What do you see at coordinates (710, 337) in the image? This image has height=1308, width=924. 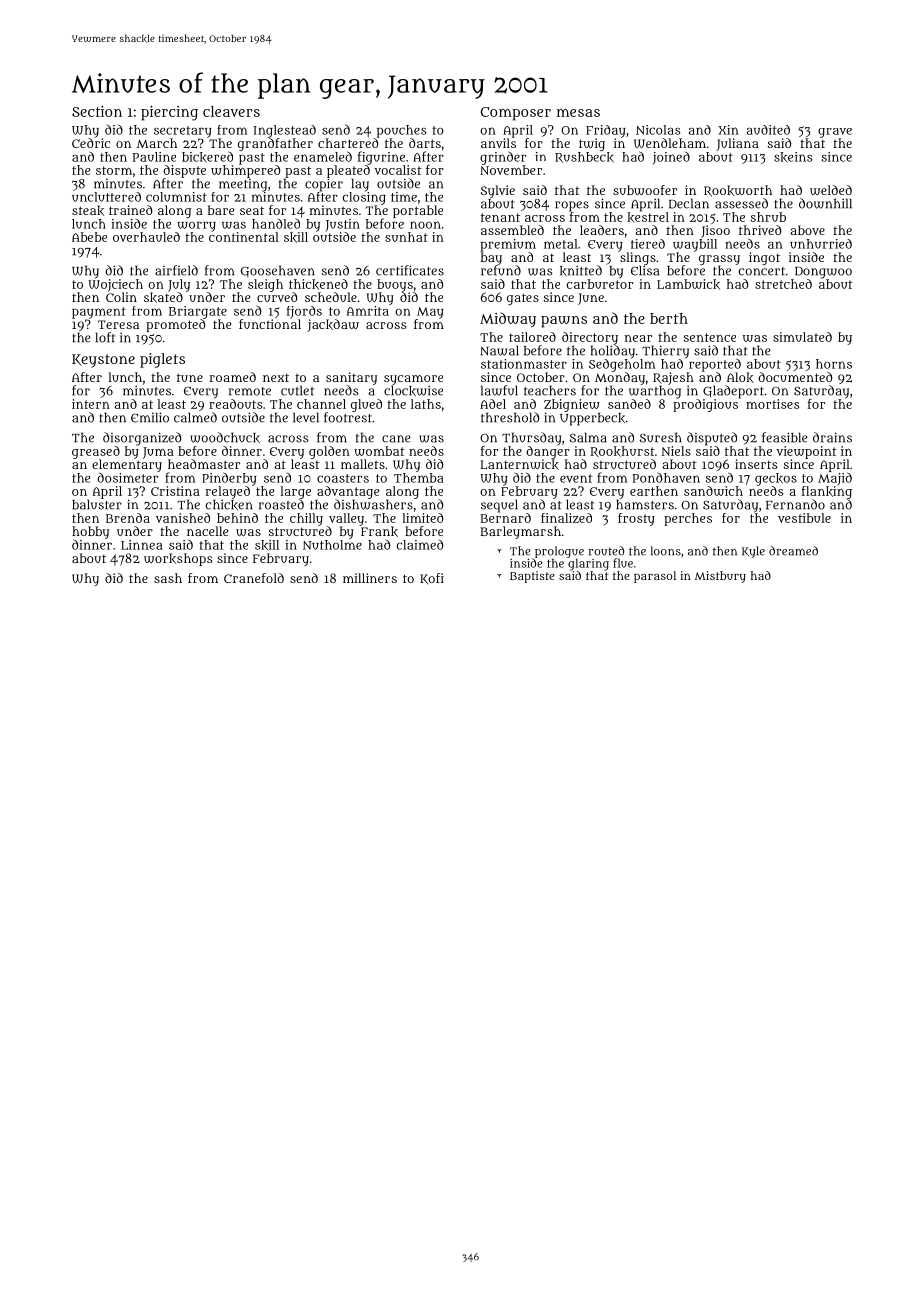 I see `sentence` at bounding box center [710, 337].
